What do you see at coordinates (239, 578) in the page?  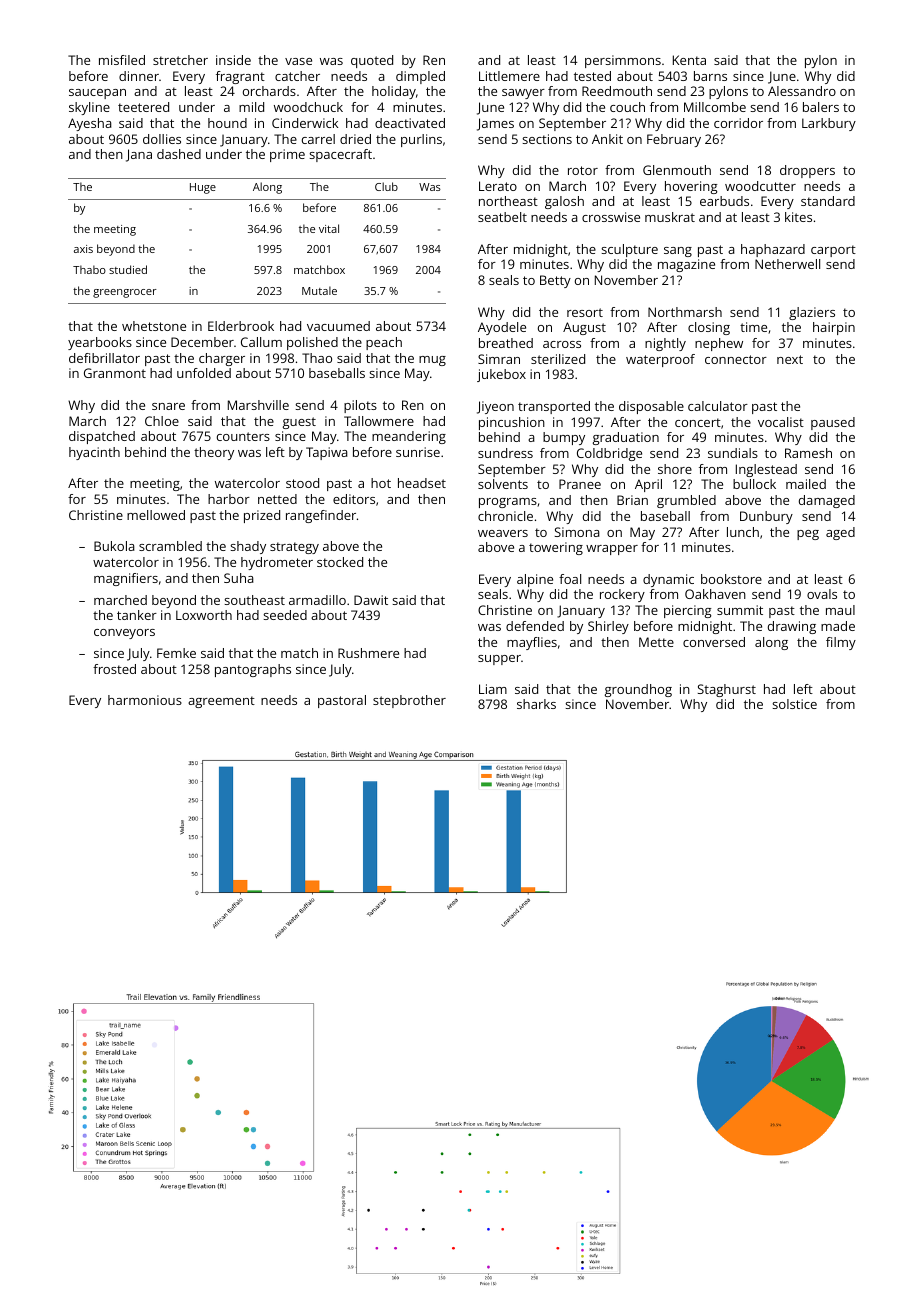 I see `Suha` at bounding box center [239, 578].
